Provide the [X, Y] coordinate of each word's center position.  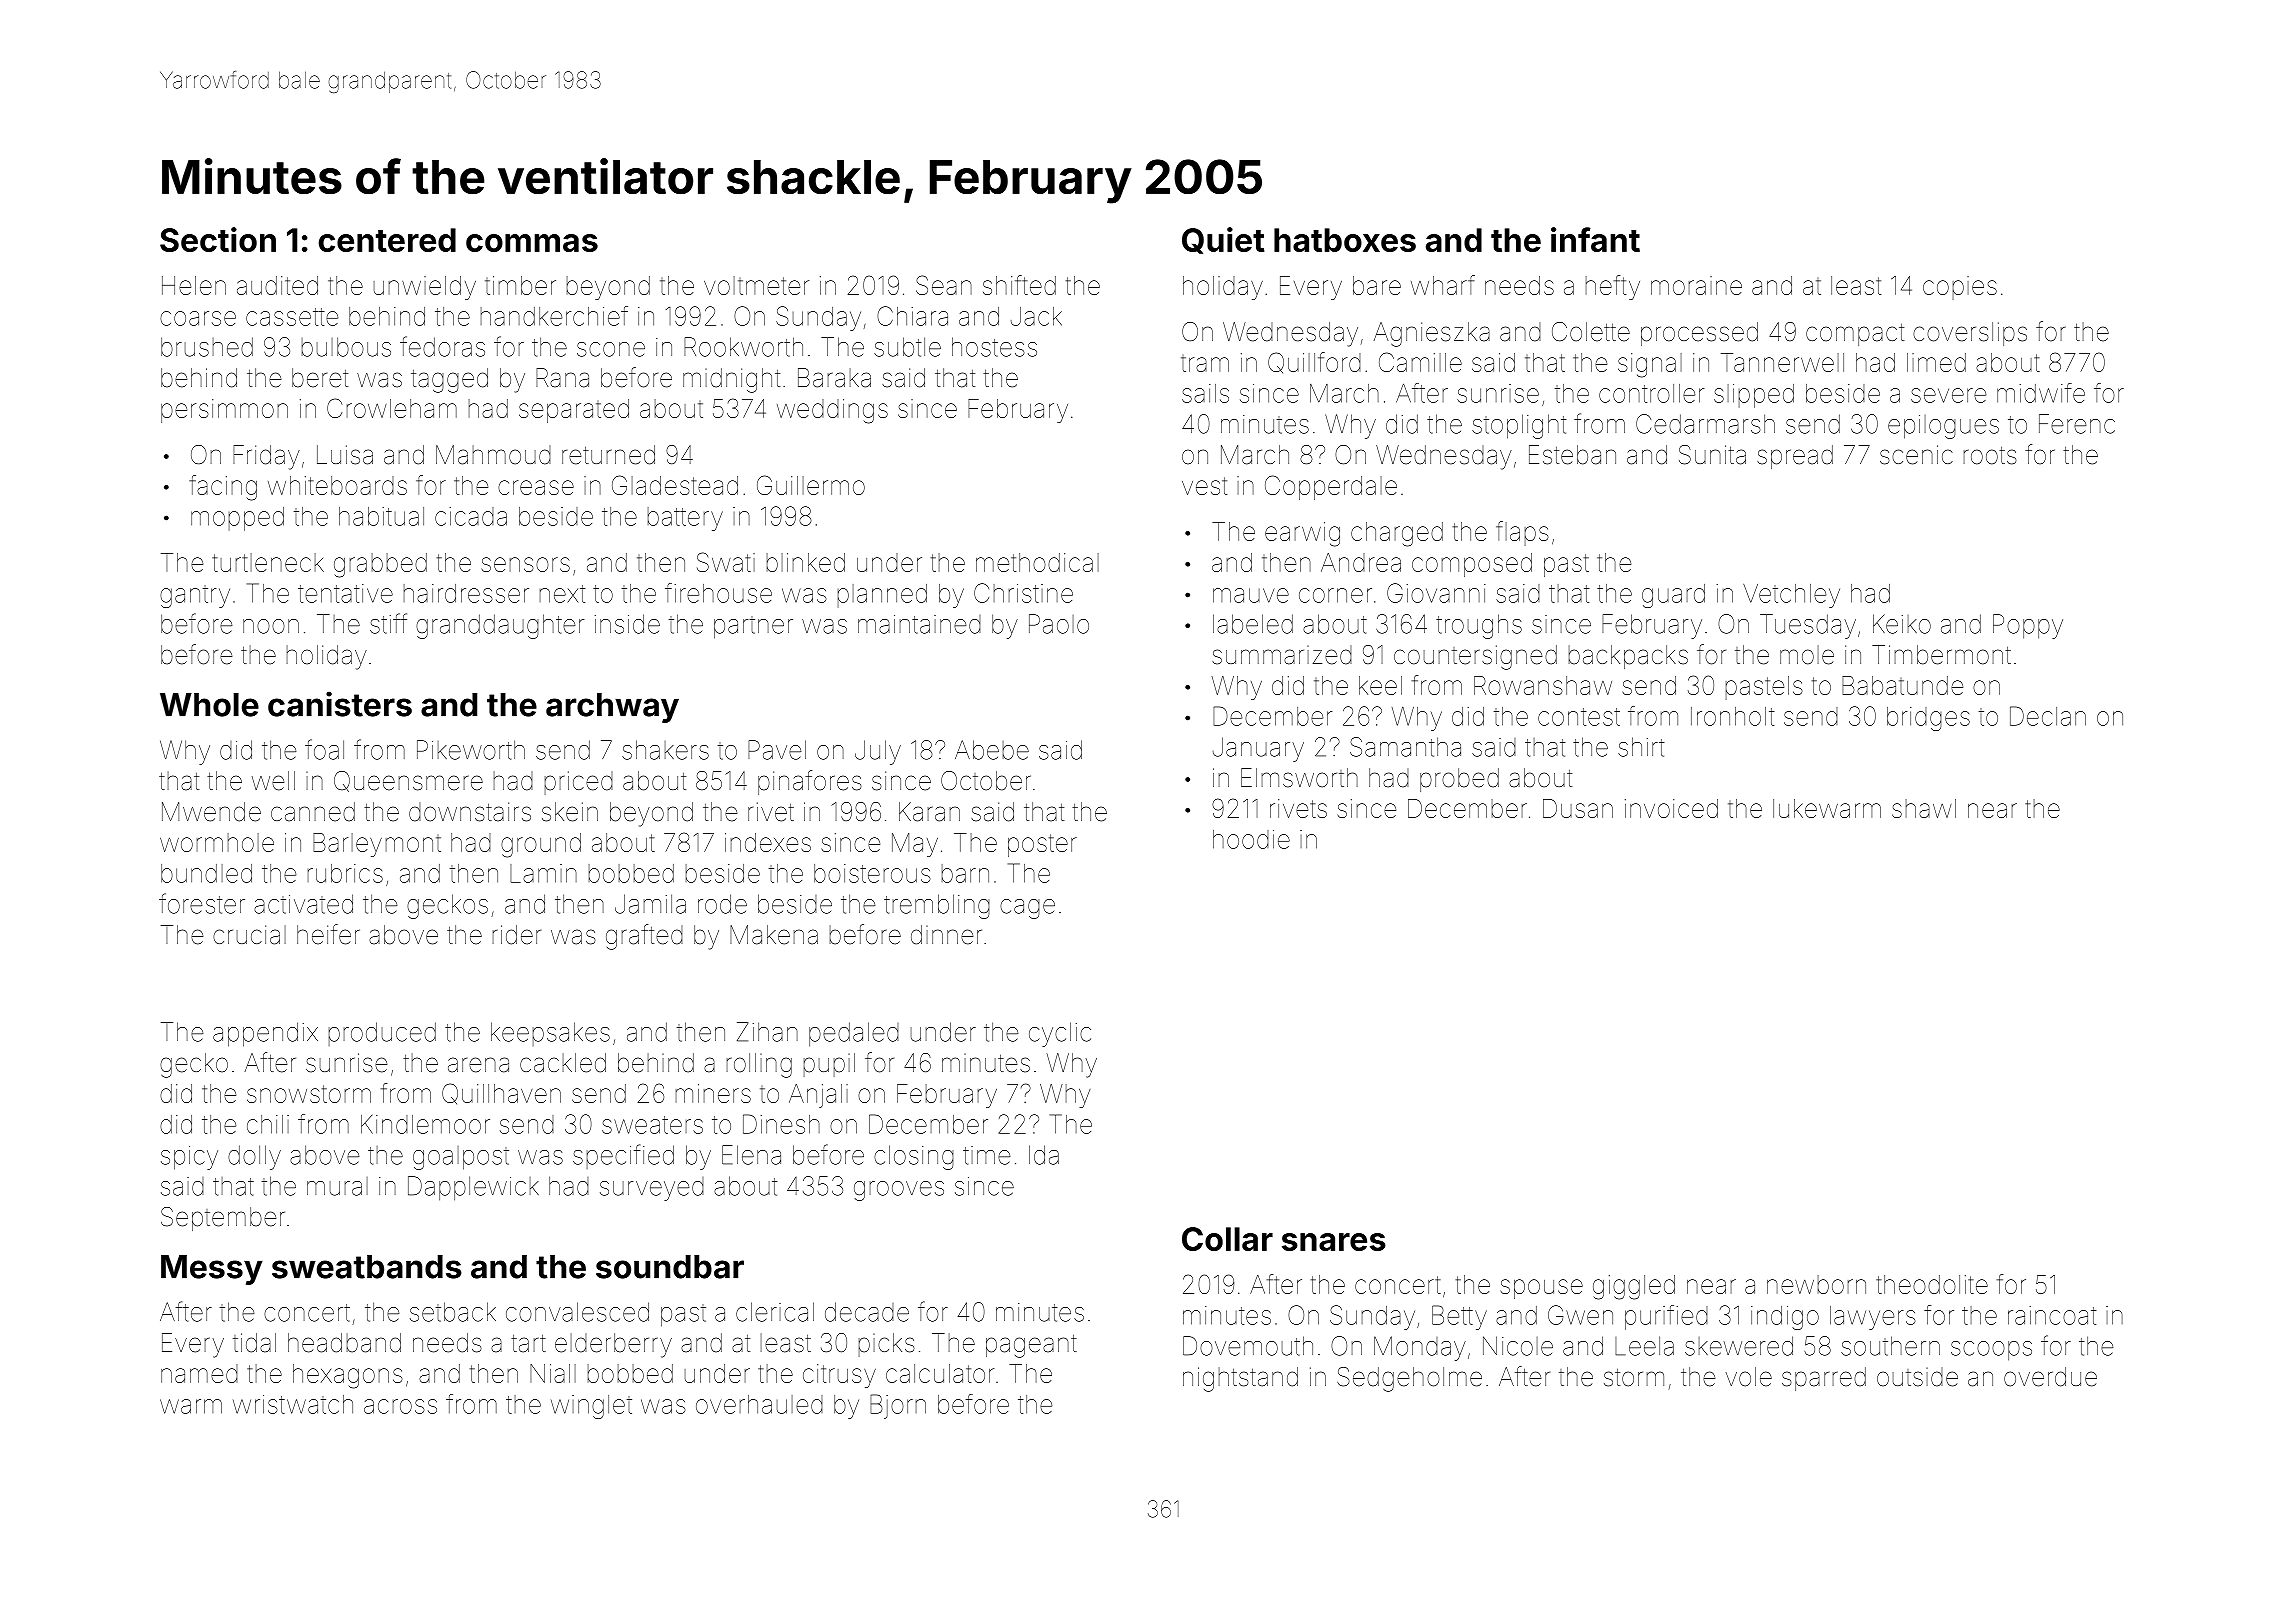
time [987, 1155]
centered [387, 240]
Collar [1227, 1239]
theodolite [1932, 1284]
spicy [189, 1158]
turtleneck [268, 562]
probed [1459, 780]
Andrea [1361, 562]
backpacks [1628, 657]
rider [516, 935]
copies [1960, 288]
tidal [254, 1343]
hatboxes [1345, 240]
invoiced [1671, 808]
